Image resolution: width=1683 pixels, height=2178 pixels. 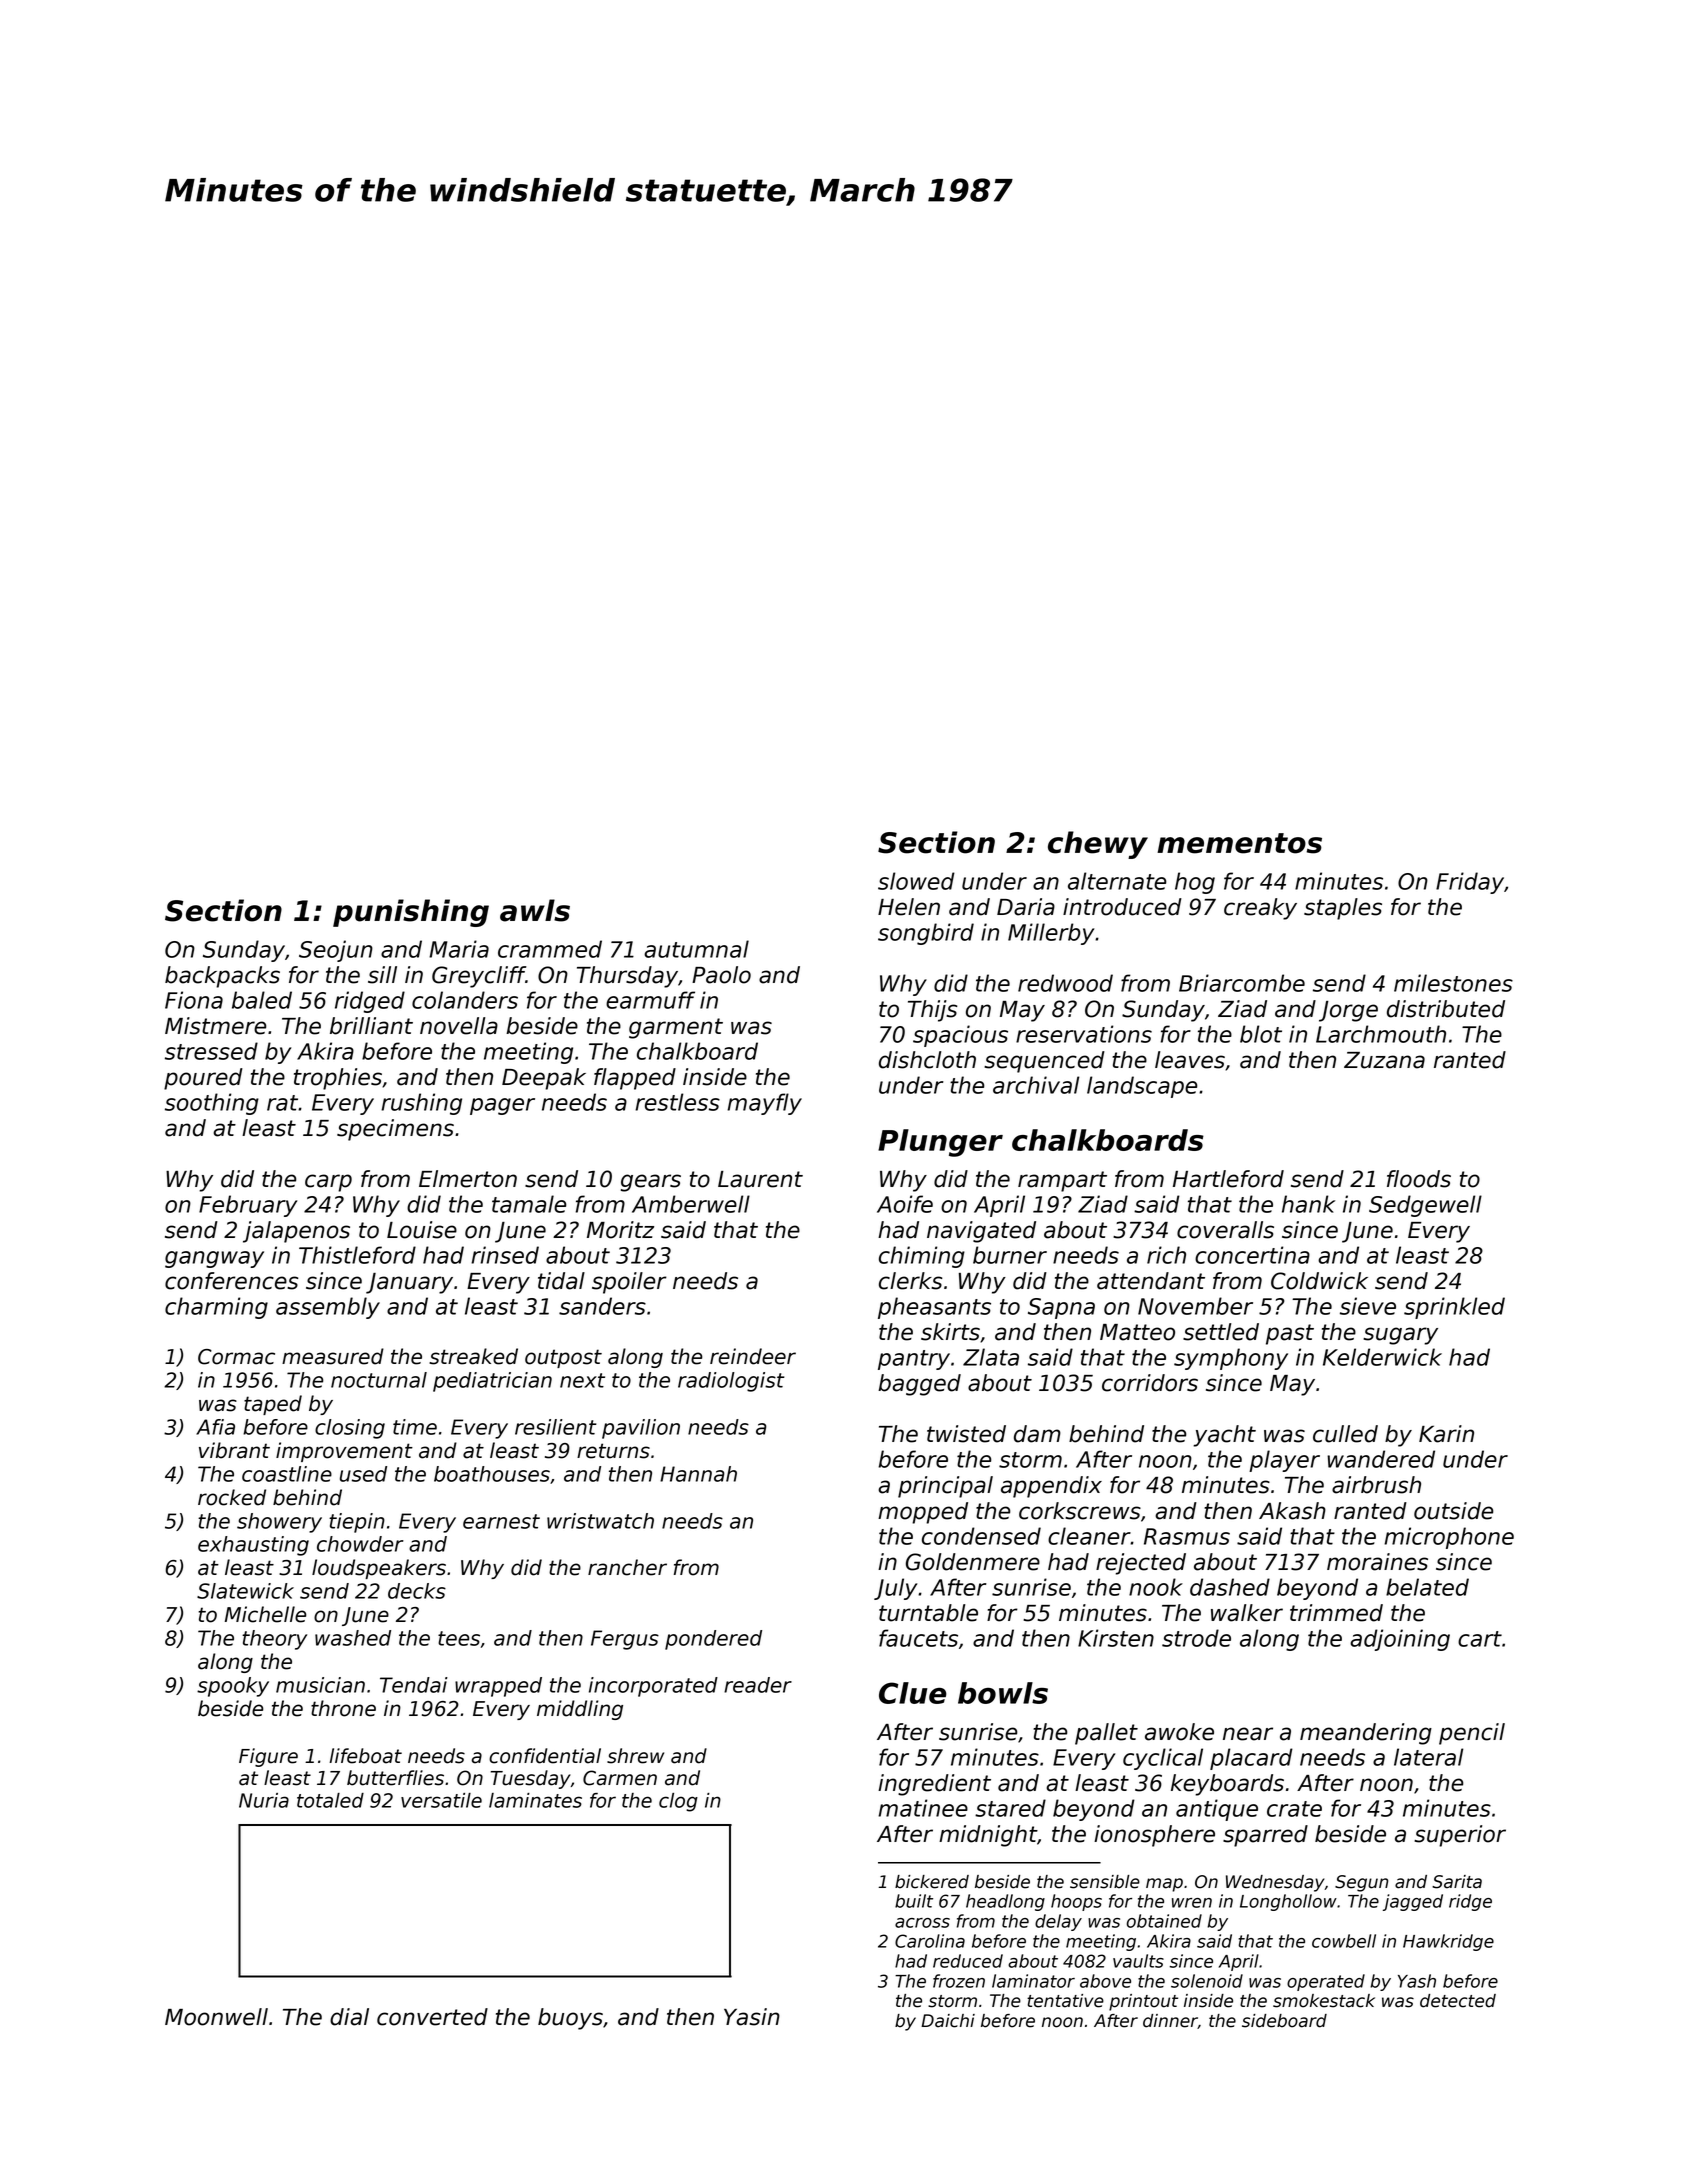 What do you see at coordinates (216, 2017) in the page?
I see `Moonwell` at bounding box center [216, 2017].
